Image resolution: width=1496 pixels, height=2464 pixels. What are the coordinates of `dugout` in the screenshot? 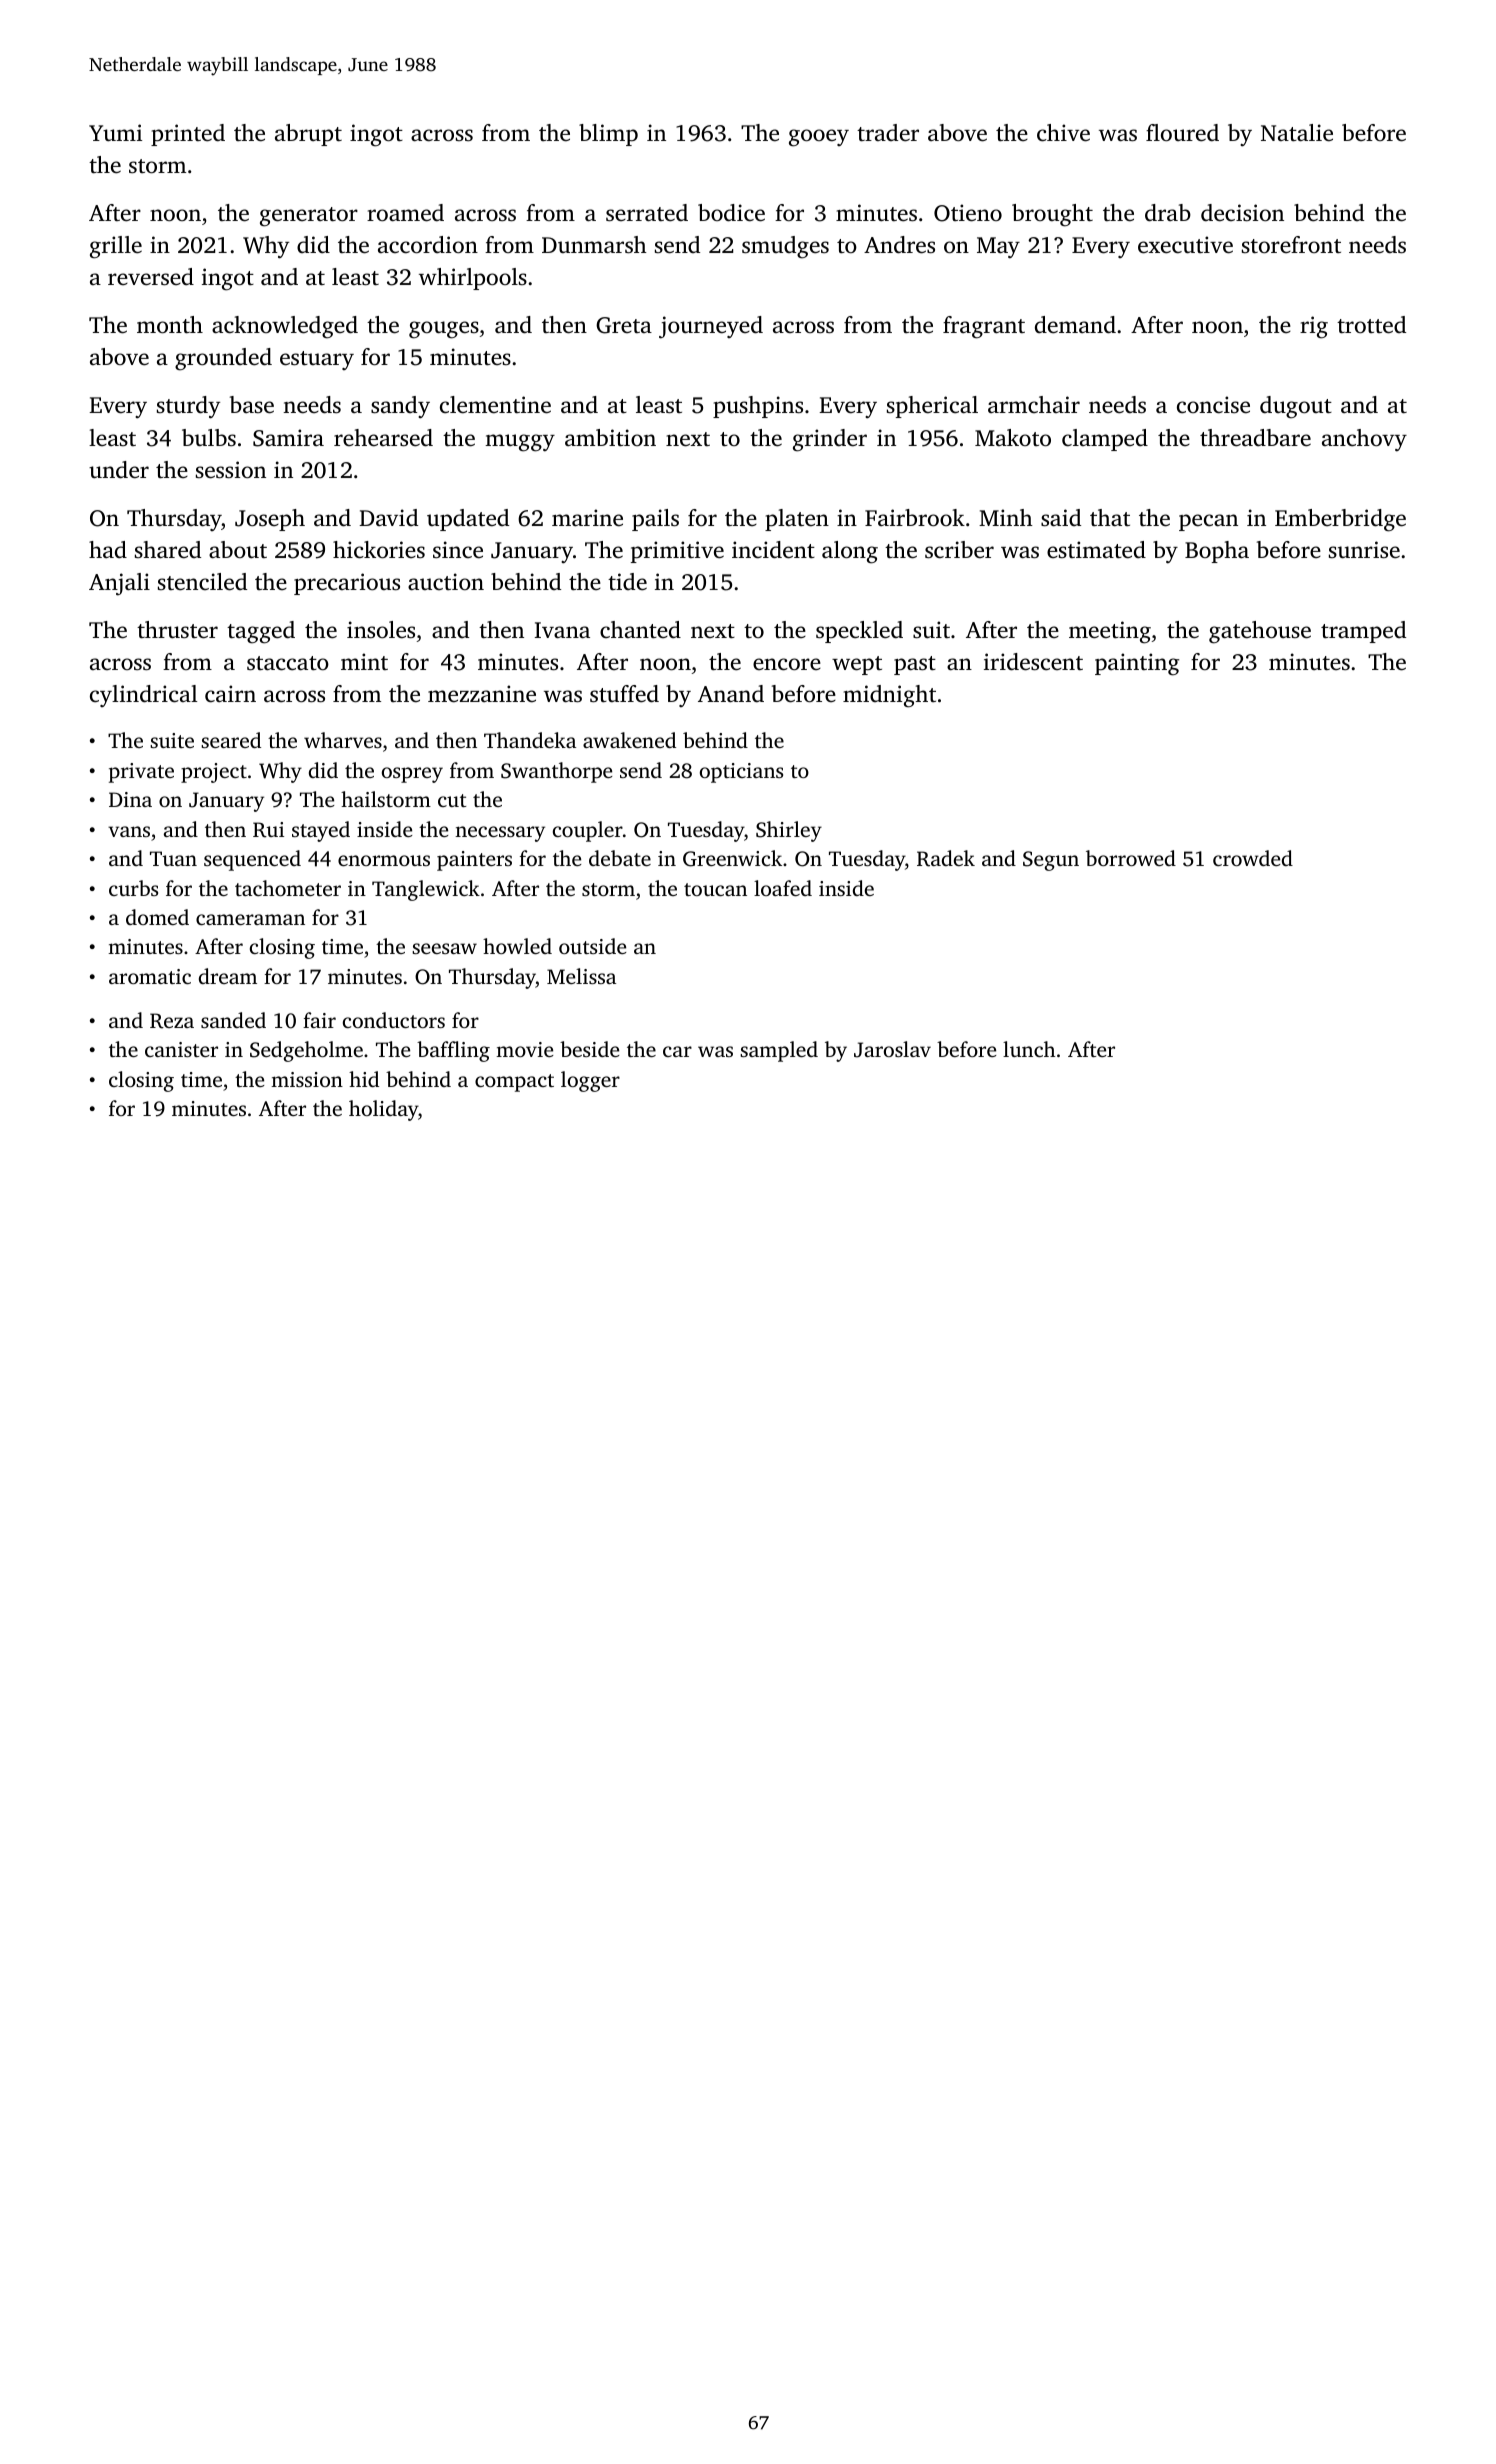 It's located at (1296, 407).
